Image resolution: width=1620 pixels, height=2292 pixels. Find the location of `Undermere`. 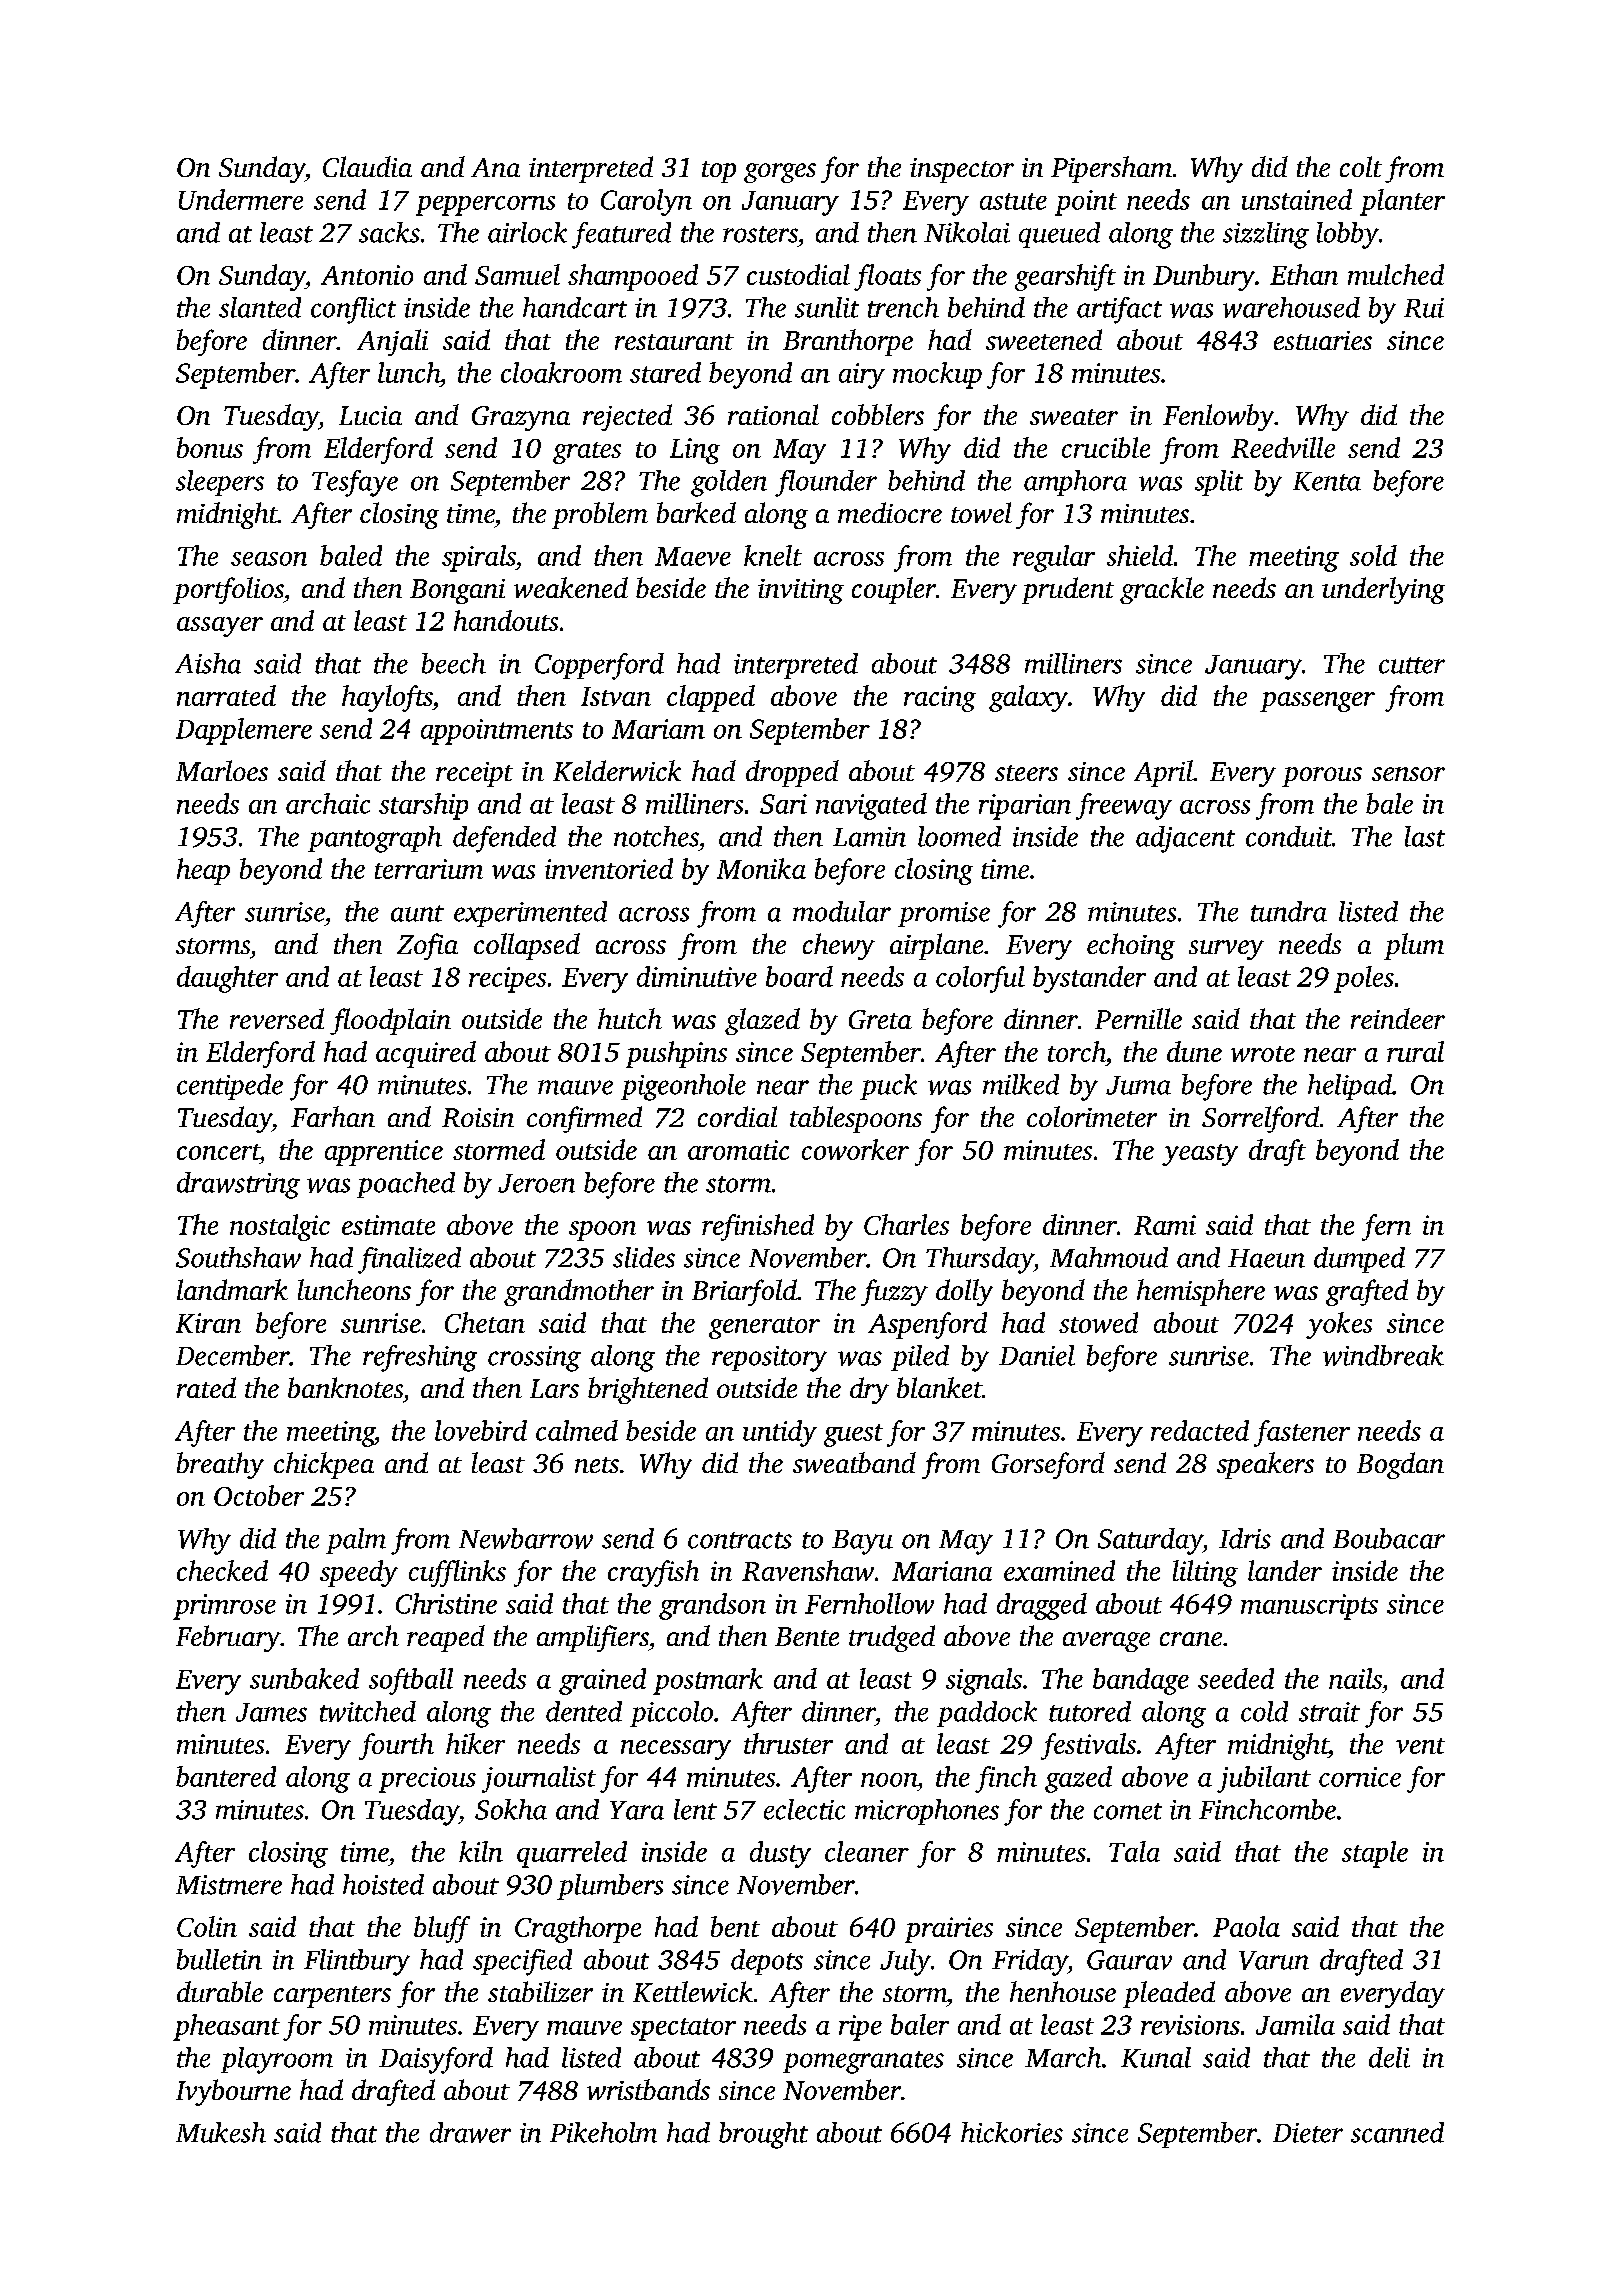

Undermere is located at coordinates (241, 199).
